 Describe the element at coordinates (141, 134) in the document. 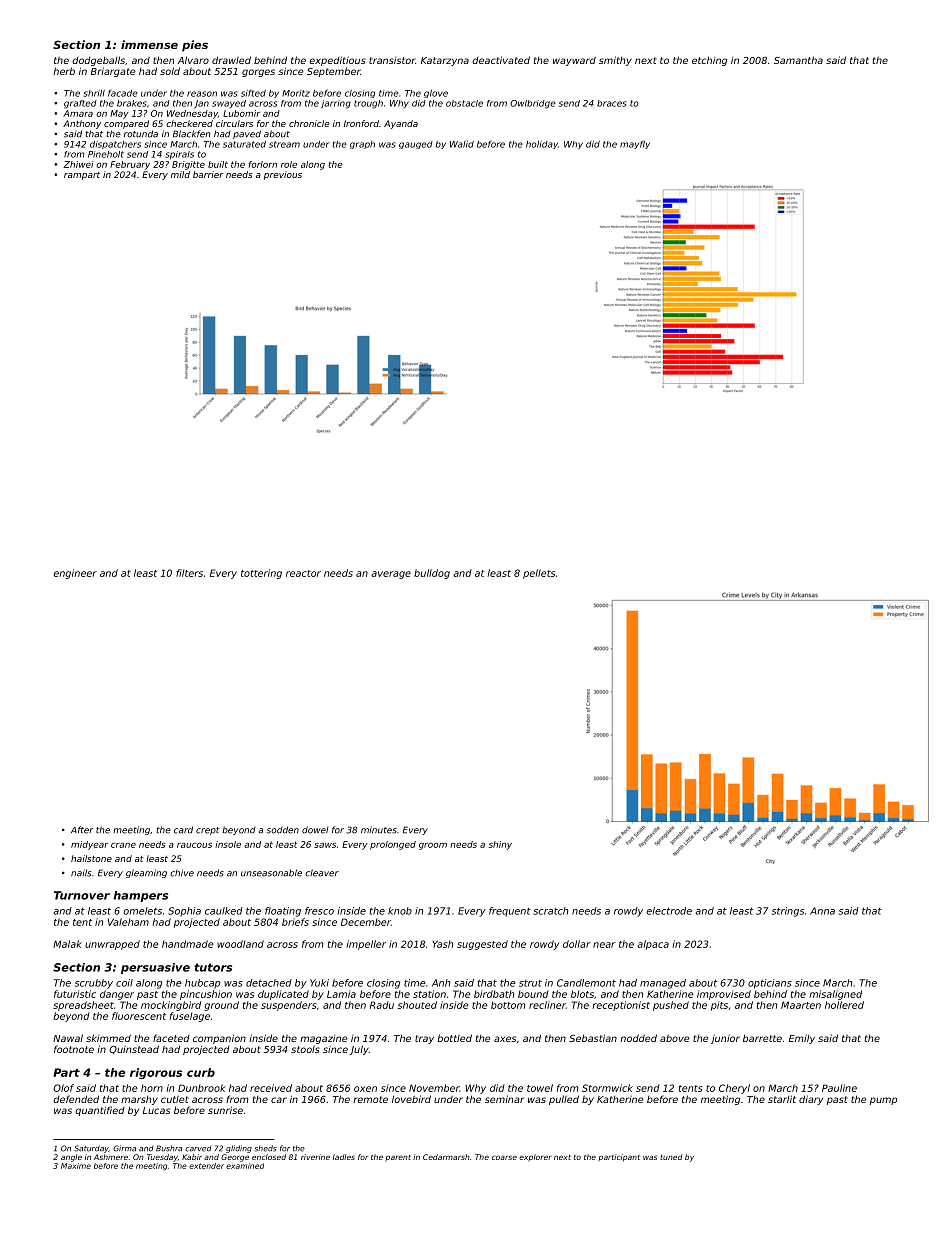

I see `rotunda` at that location.
